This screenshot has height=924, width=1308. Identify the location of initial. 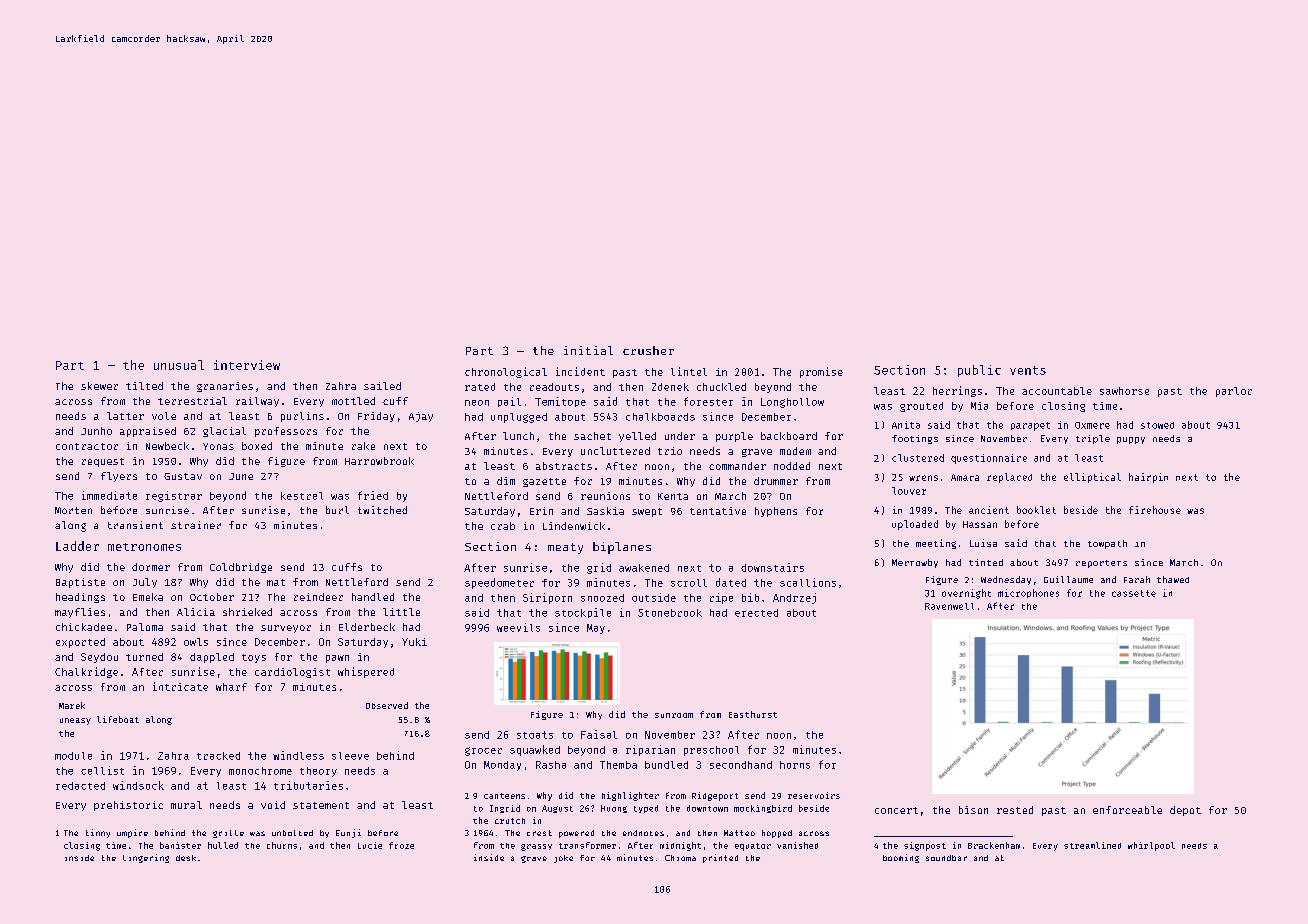
(588, 350).
